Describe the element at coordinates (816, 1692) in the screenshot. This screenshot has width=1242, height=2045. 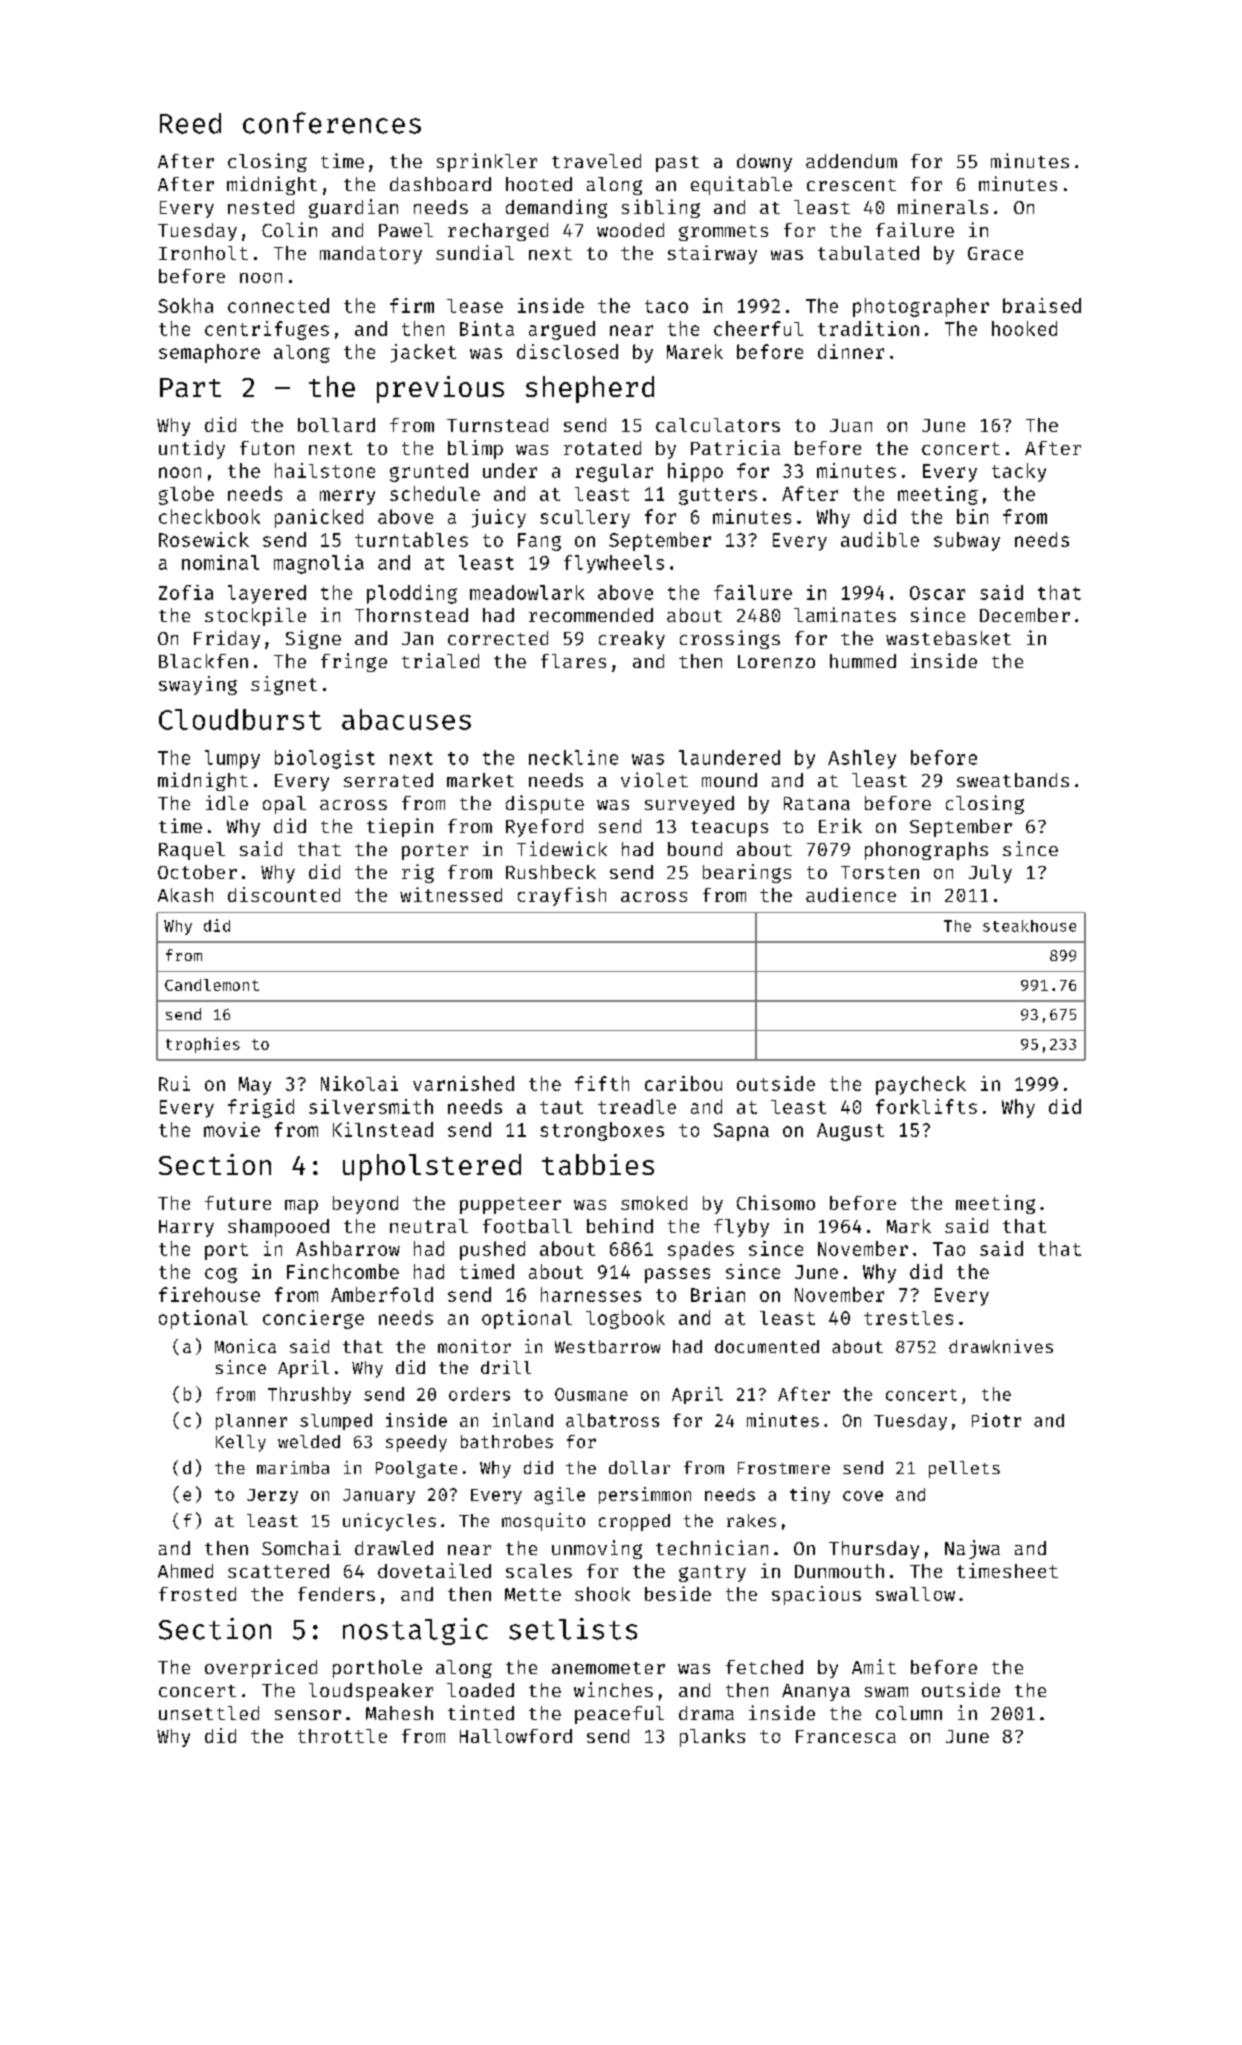
I see `Ananya` at that location.
